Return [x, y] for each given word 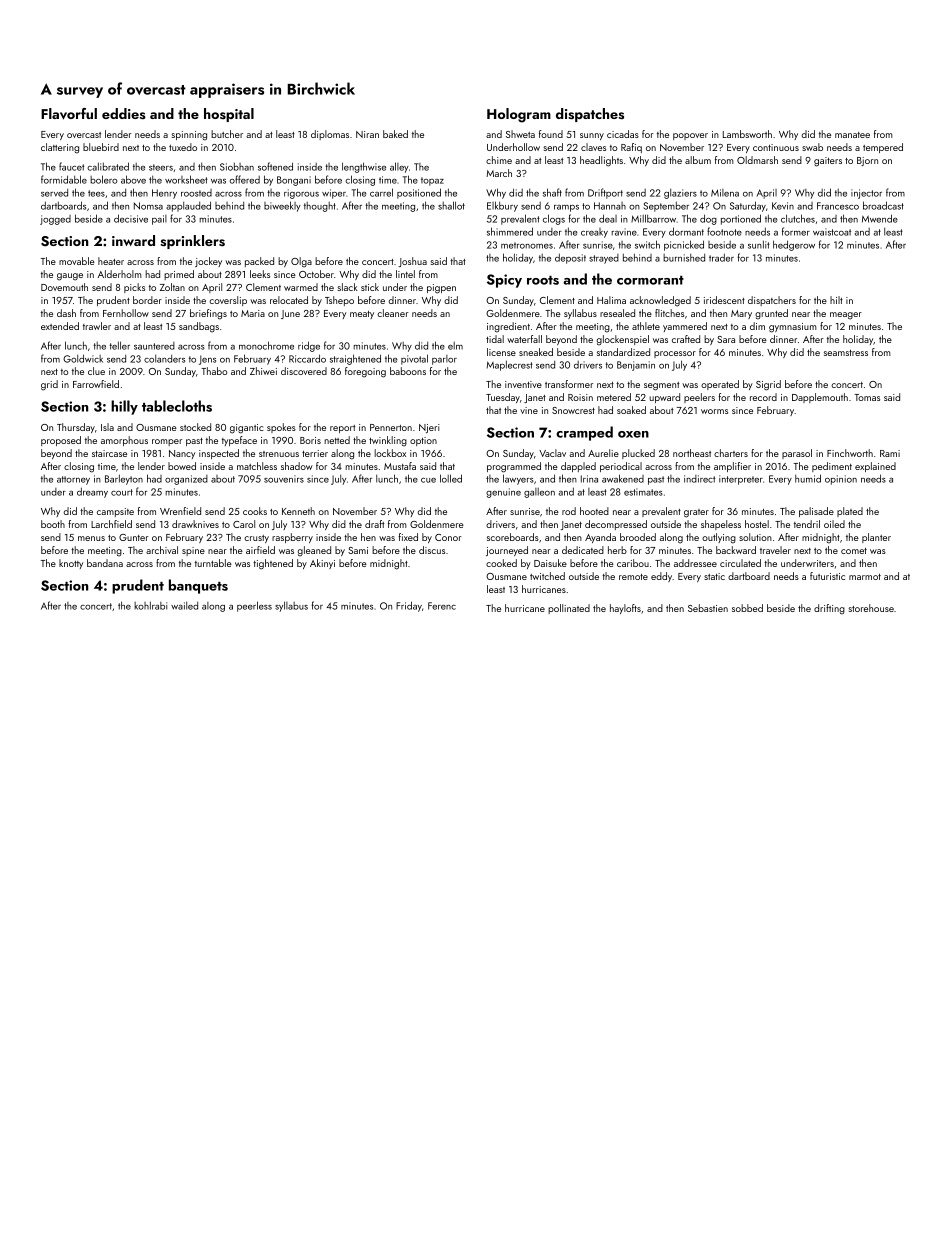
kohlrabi [150, 605]
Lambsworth [747, 134]
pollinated [569, 609]
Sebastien [708, 608]
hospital [229, 115]
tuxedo [183, 147]
